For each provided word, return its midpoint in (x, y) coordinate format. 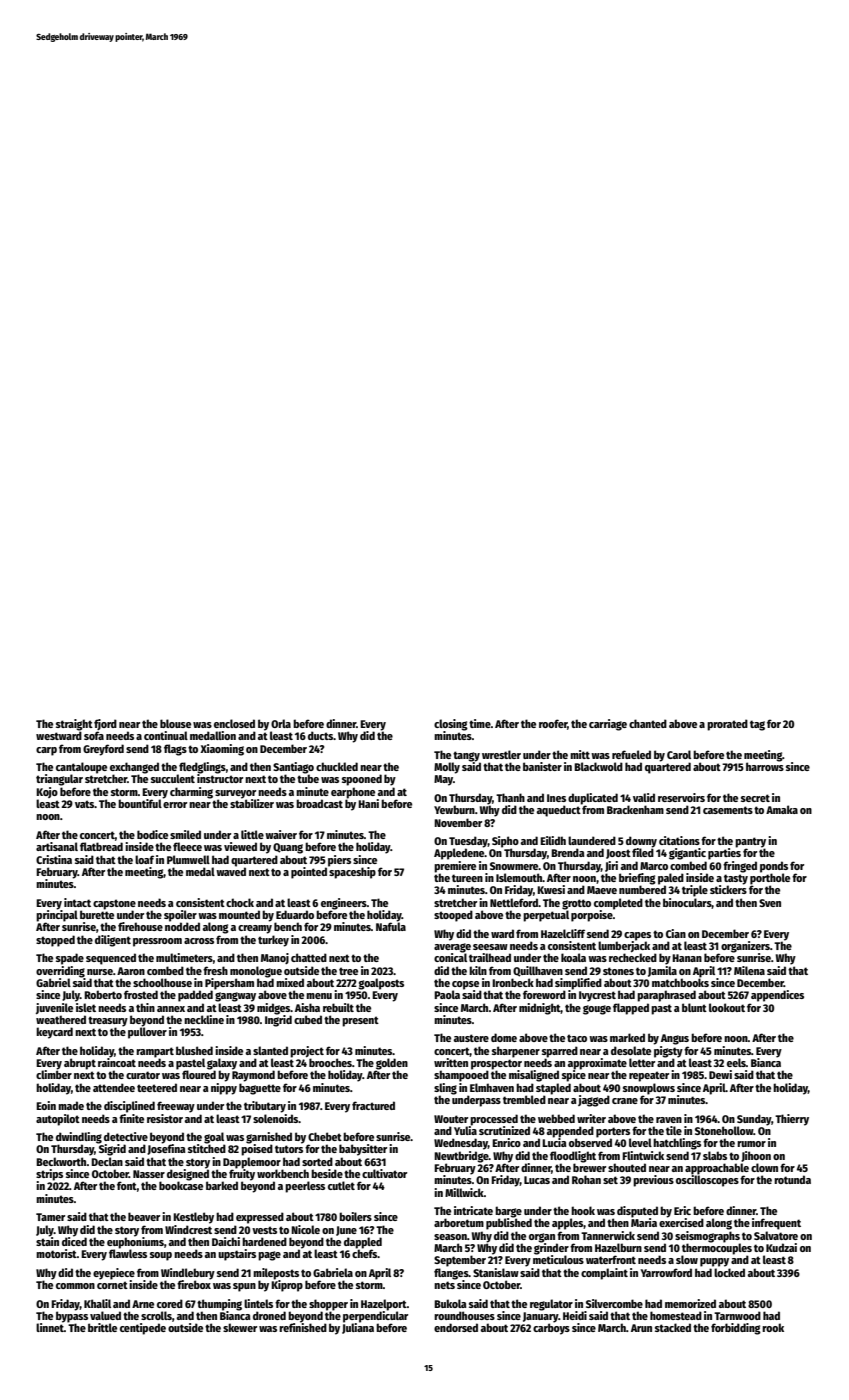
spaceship (352, 872)
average (452, 948)
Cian (676, 933)
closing (451, 725)
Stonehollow (724, 1130)
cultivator (384, 1173)
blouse (175, 723)
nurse (100, 972)
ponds (774, 867)
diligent (113, 941)
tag (757, 725)
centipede (143, 1329)
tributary (265, 1107)
